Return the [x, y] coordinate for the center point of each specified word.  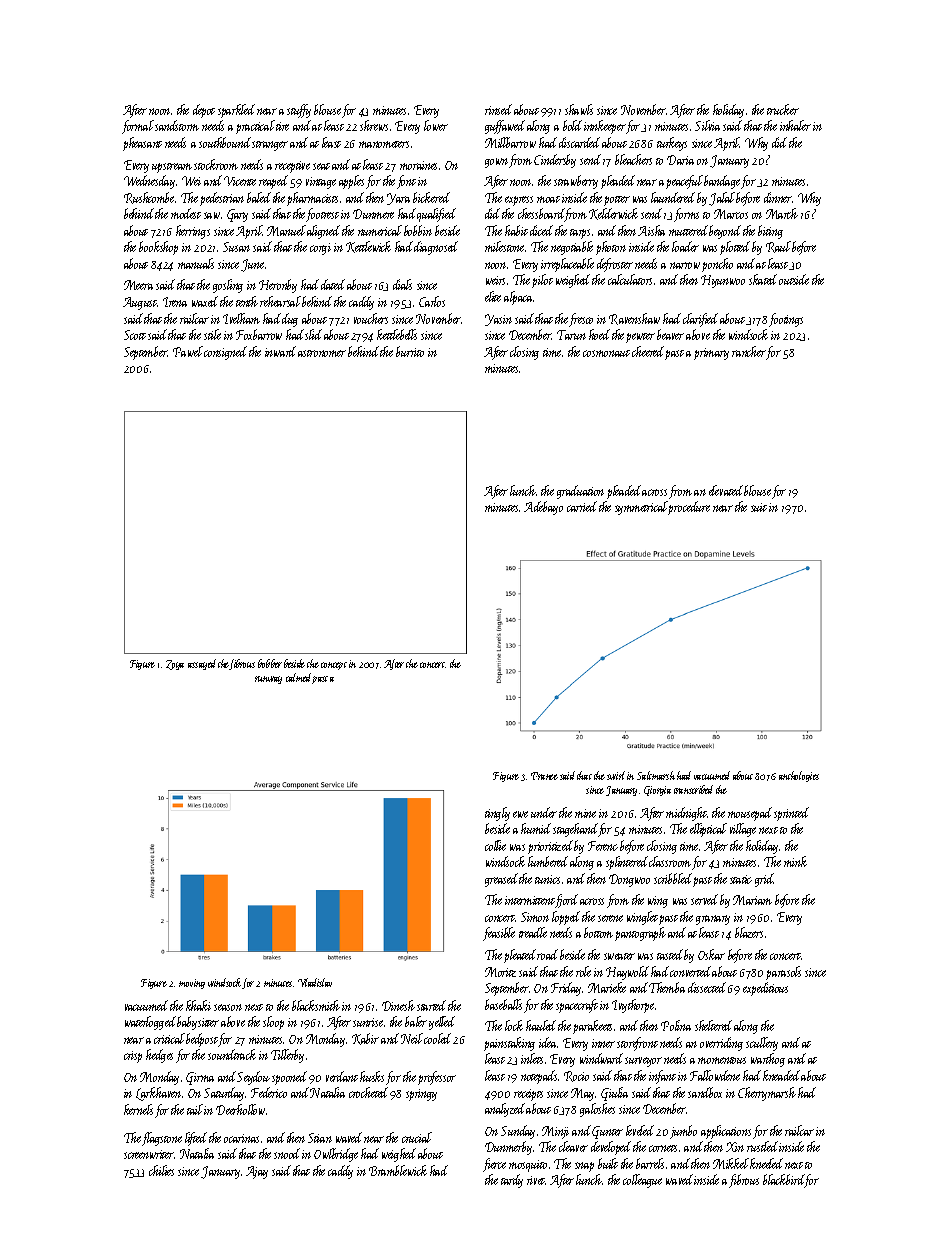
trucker [783, 109]
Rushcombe [150, 198]
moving [192, 984]
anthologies [799, 776]
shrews [374, 125]
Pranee [544, 776]
